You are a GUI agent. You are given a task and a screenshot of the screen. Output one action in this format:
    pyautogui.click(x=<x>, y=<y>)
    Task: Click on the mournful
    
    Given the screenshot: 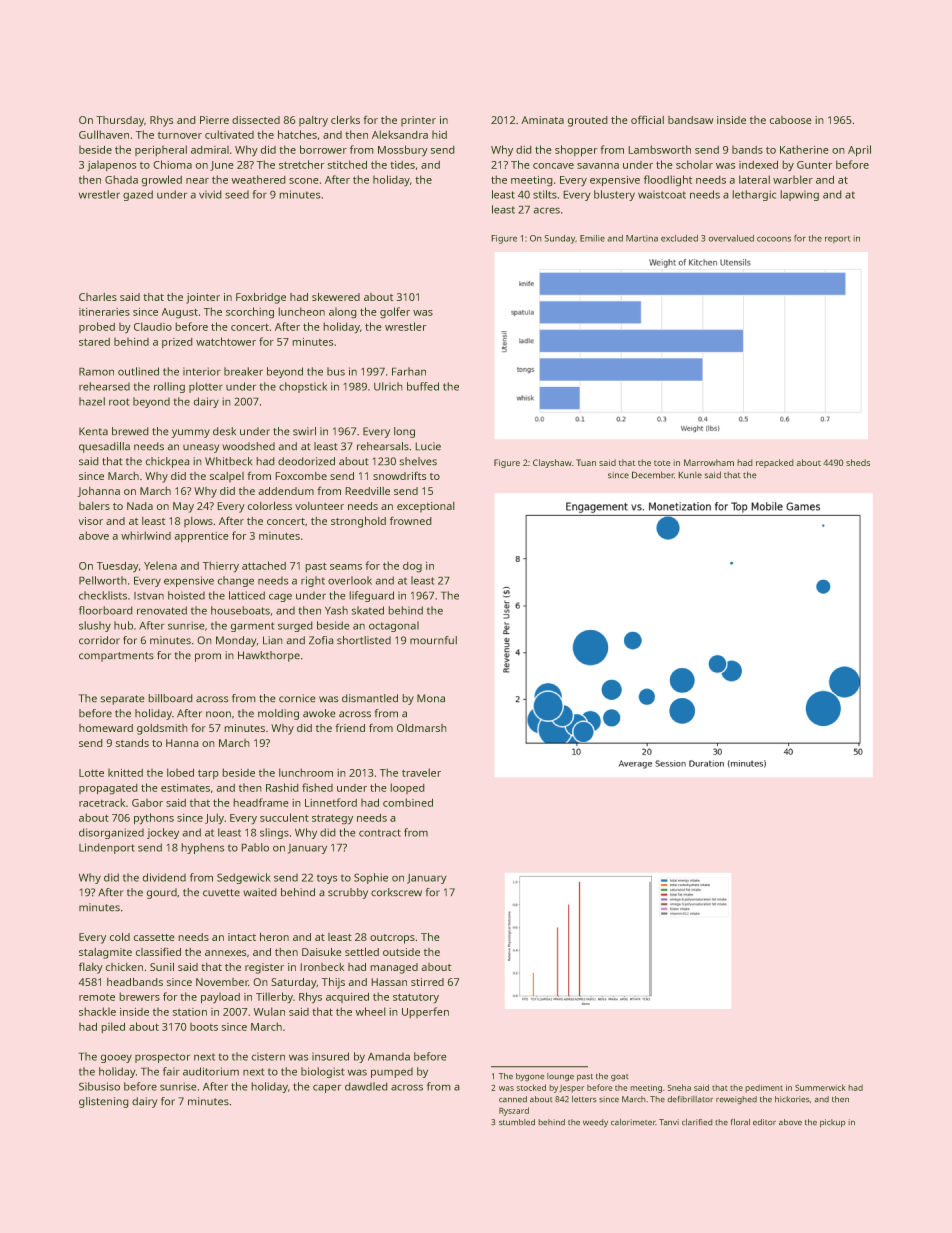 What is the action you would take?
    pyautogui.click(x=433, y=640)
